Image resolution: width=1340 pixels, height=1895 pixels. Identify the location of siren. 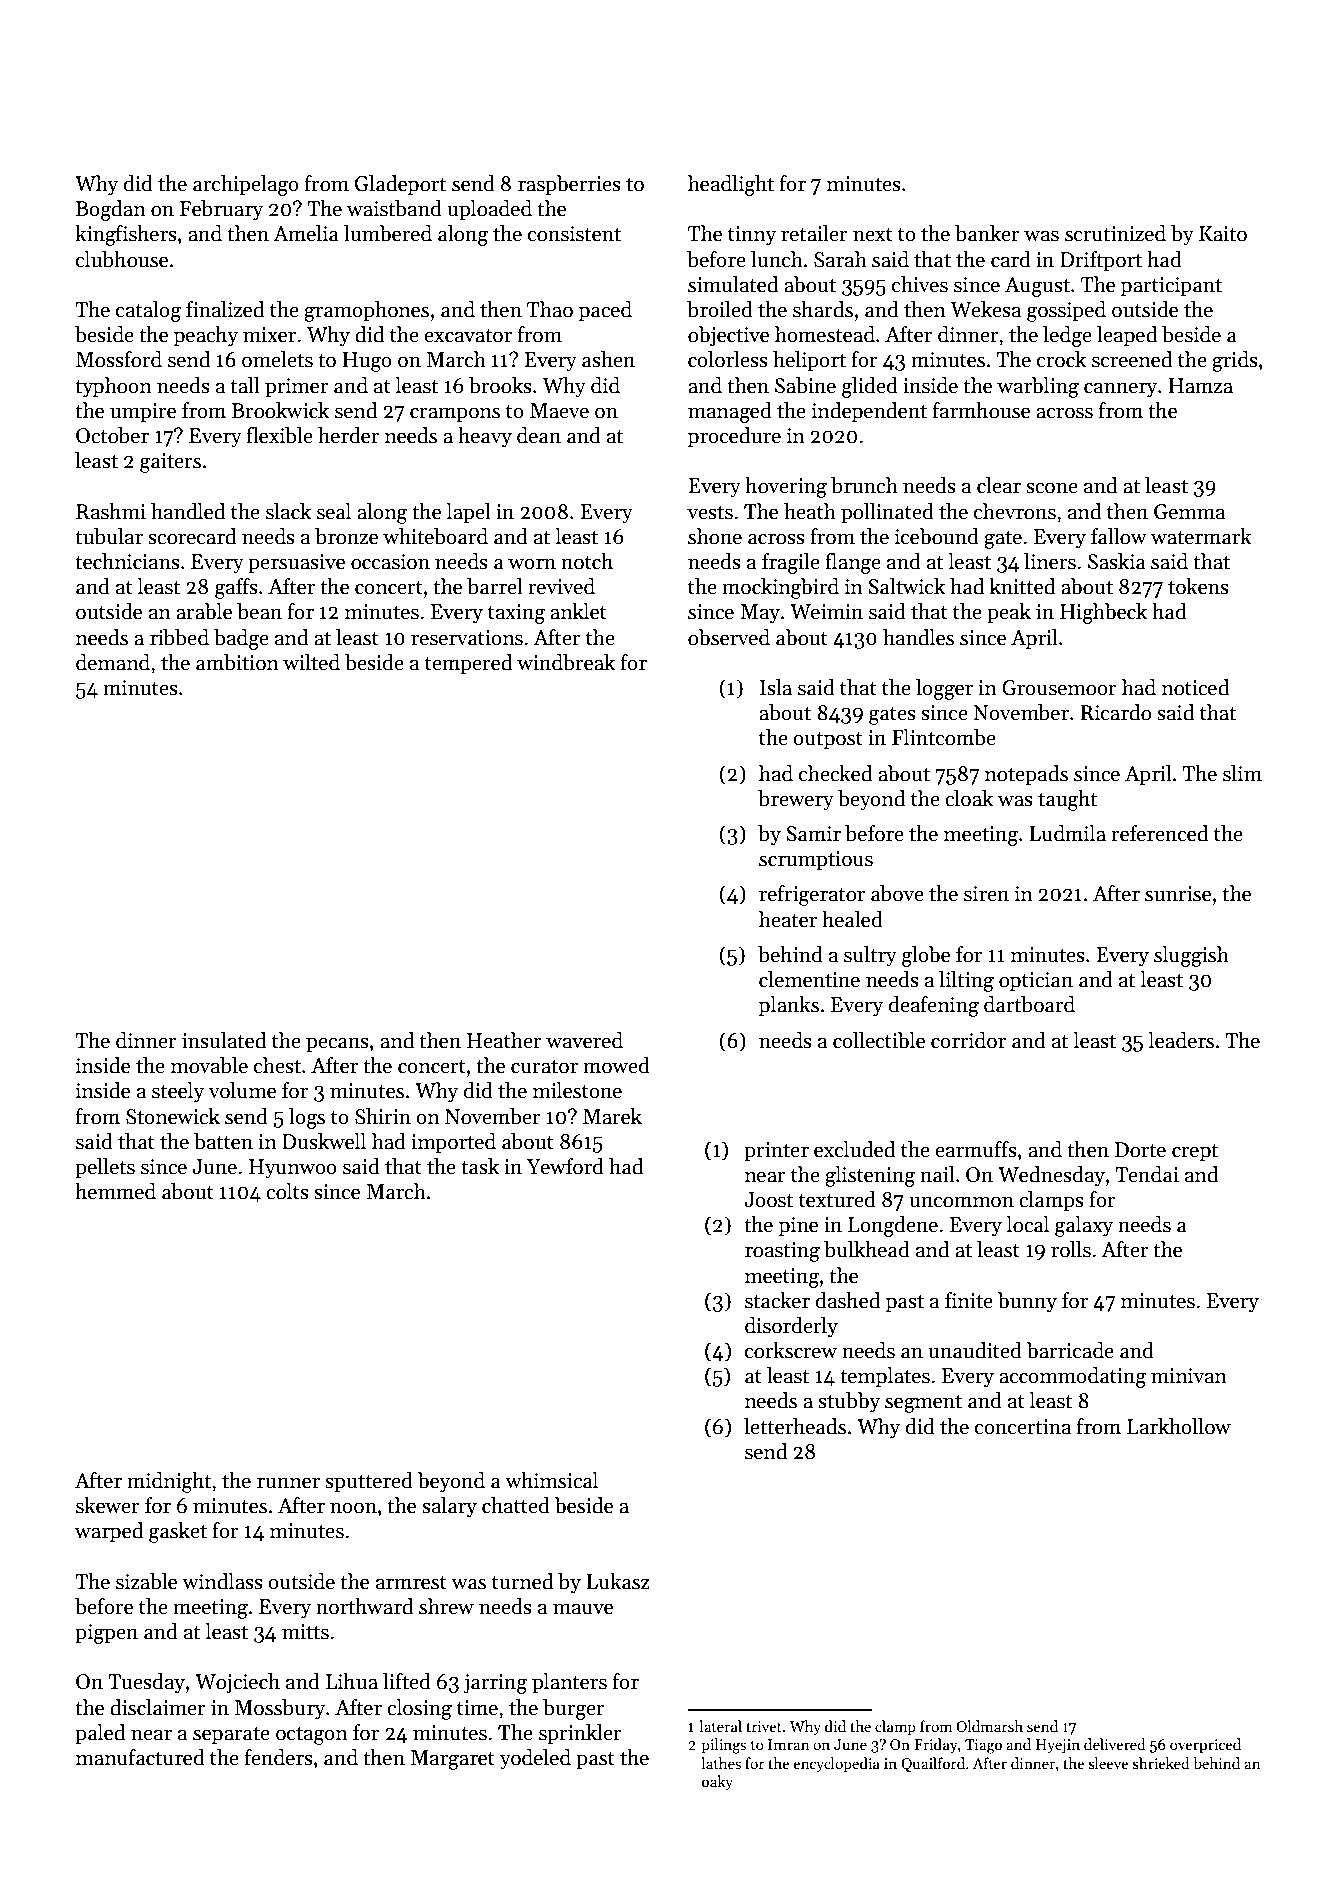
(986, 894).
